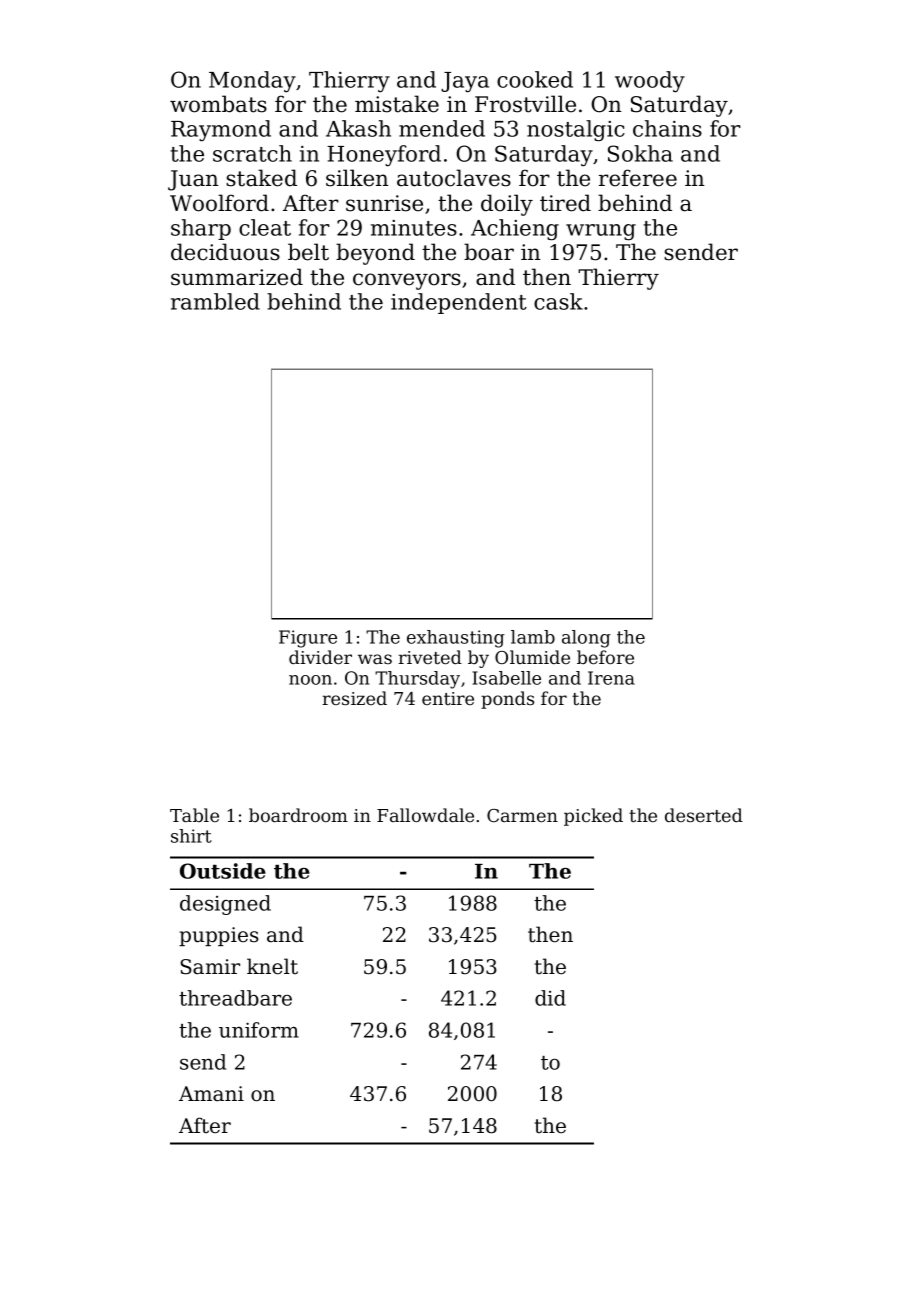 This image has height=1311, width=924. What do you see at coordinates (558, 301) in the image?
I see `cask` at bounding box center [558, 301].
